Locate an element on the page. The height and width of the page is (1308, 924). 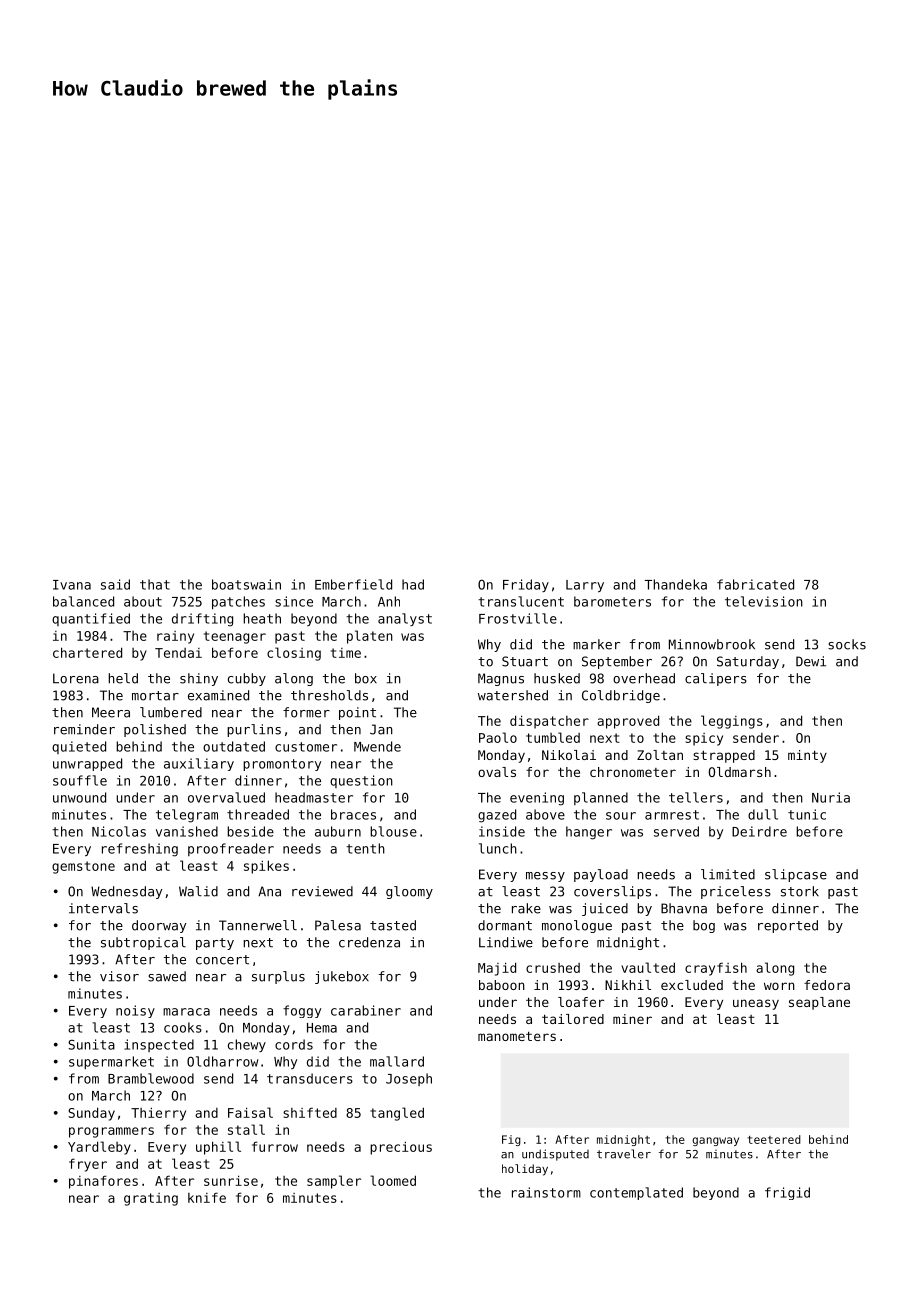
knife is located at coordinates (207, 1197).
